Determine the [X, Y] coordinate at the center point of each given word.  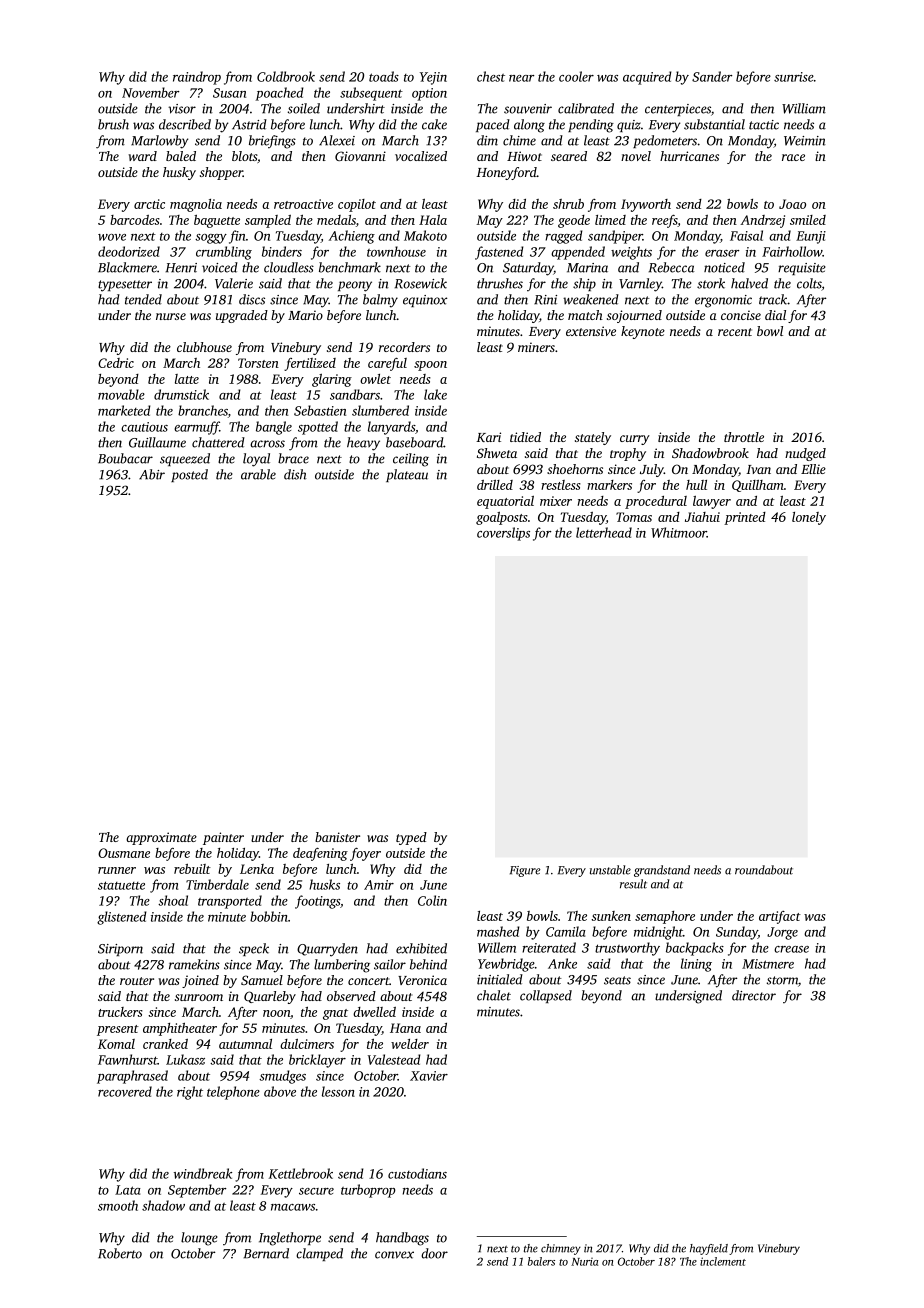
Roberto [120, 1253]
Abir [152, 474]
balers [541, 1261]
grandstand [662, 871]
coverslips [503, 534]
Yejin [433, 78]
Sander [712, 76]
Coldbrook [286, 76]
